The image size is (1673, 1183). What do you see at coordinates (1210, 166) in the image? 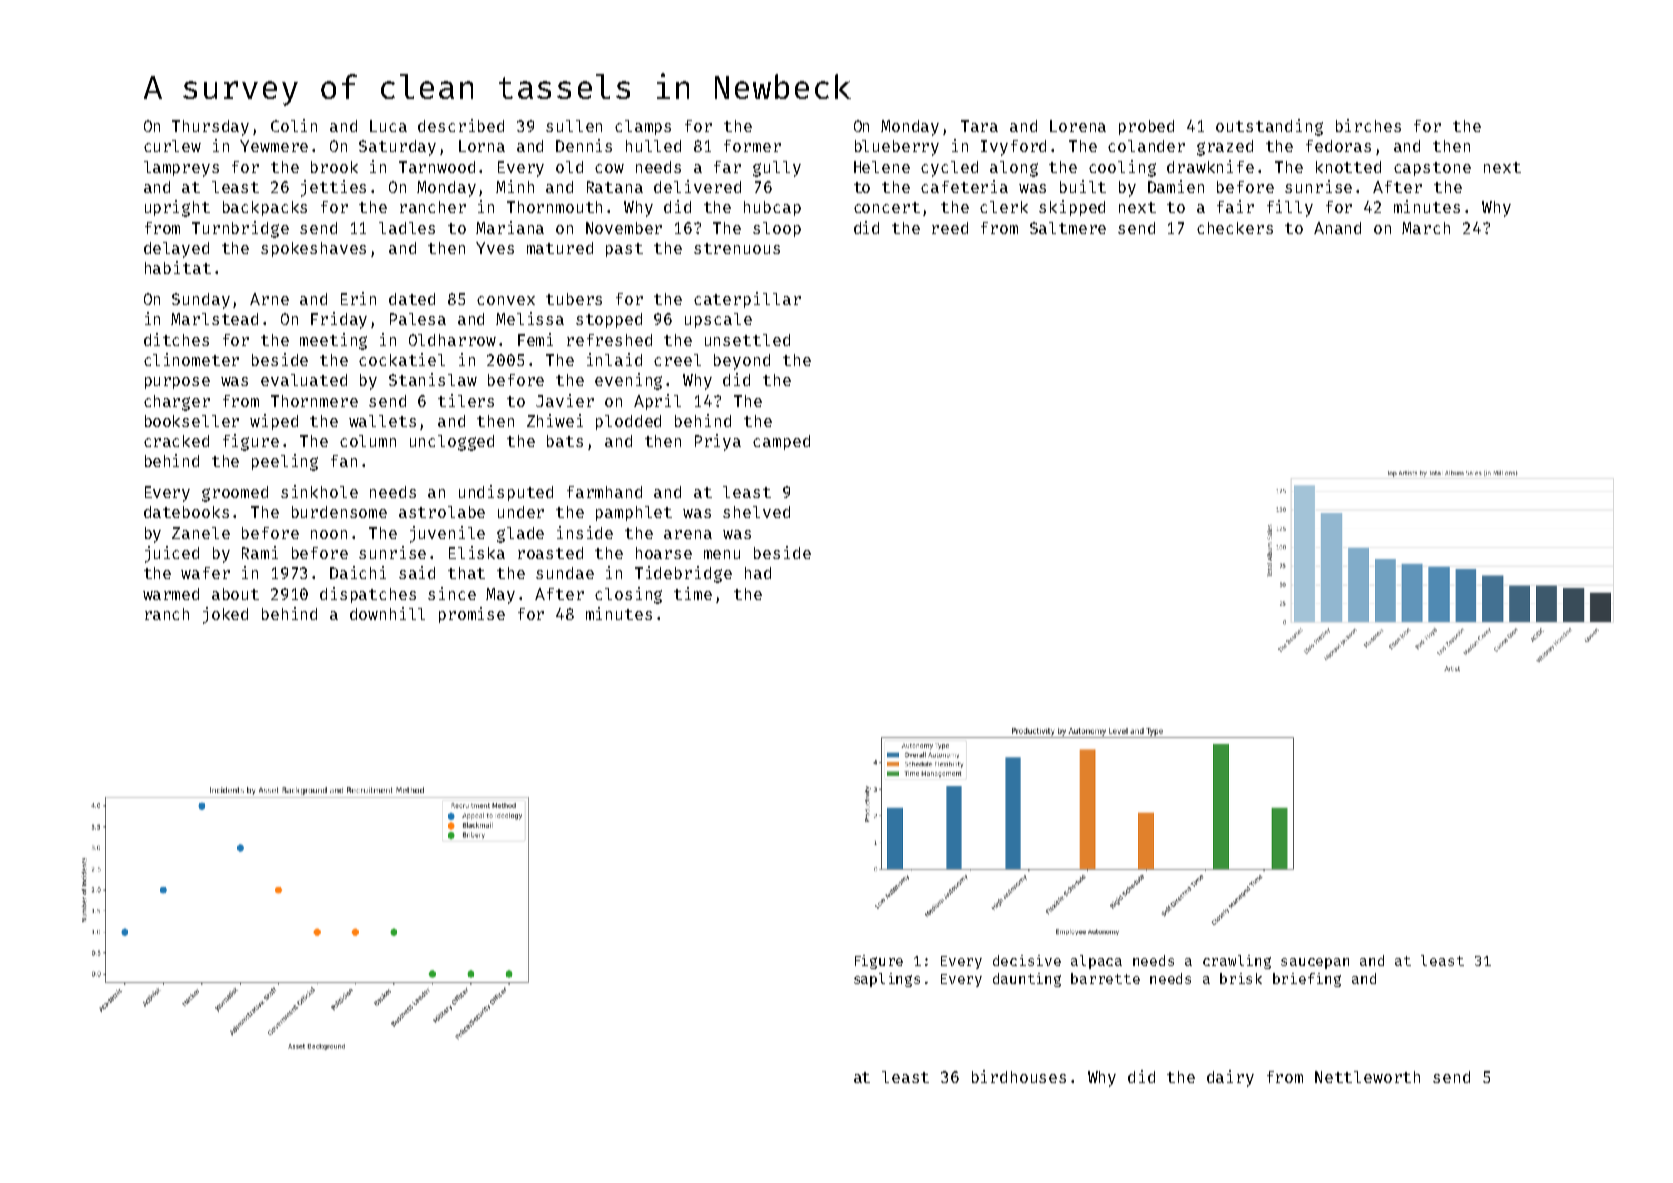
I see `drawknife` at bounding box center [1210, 166].
